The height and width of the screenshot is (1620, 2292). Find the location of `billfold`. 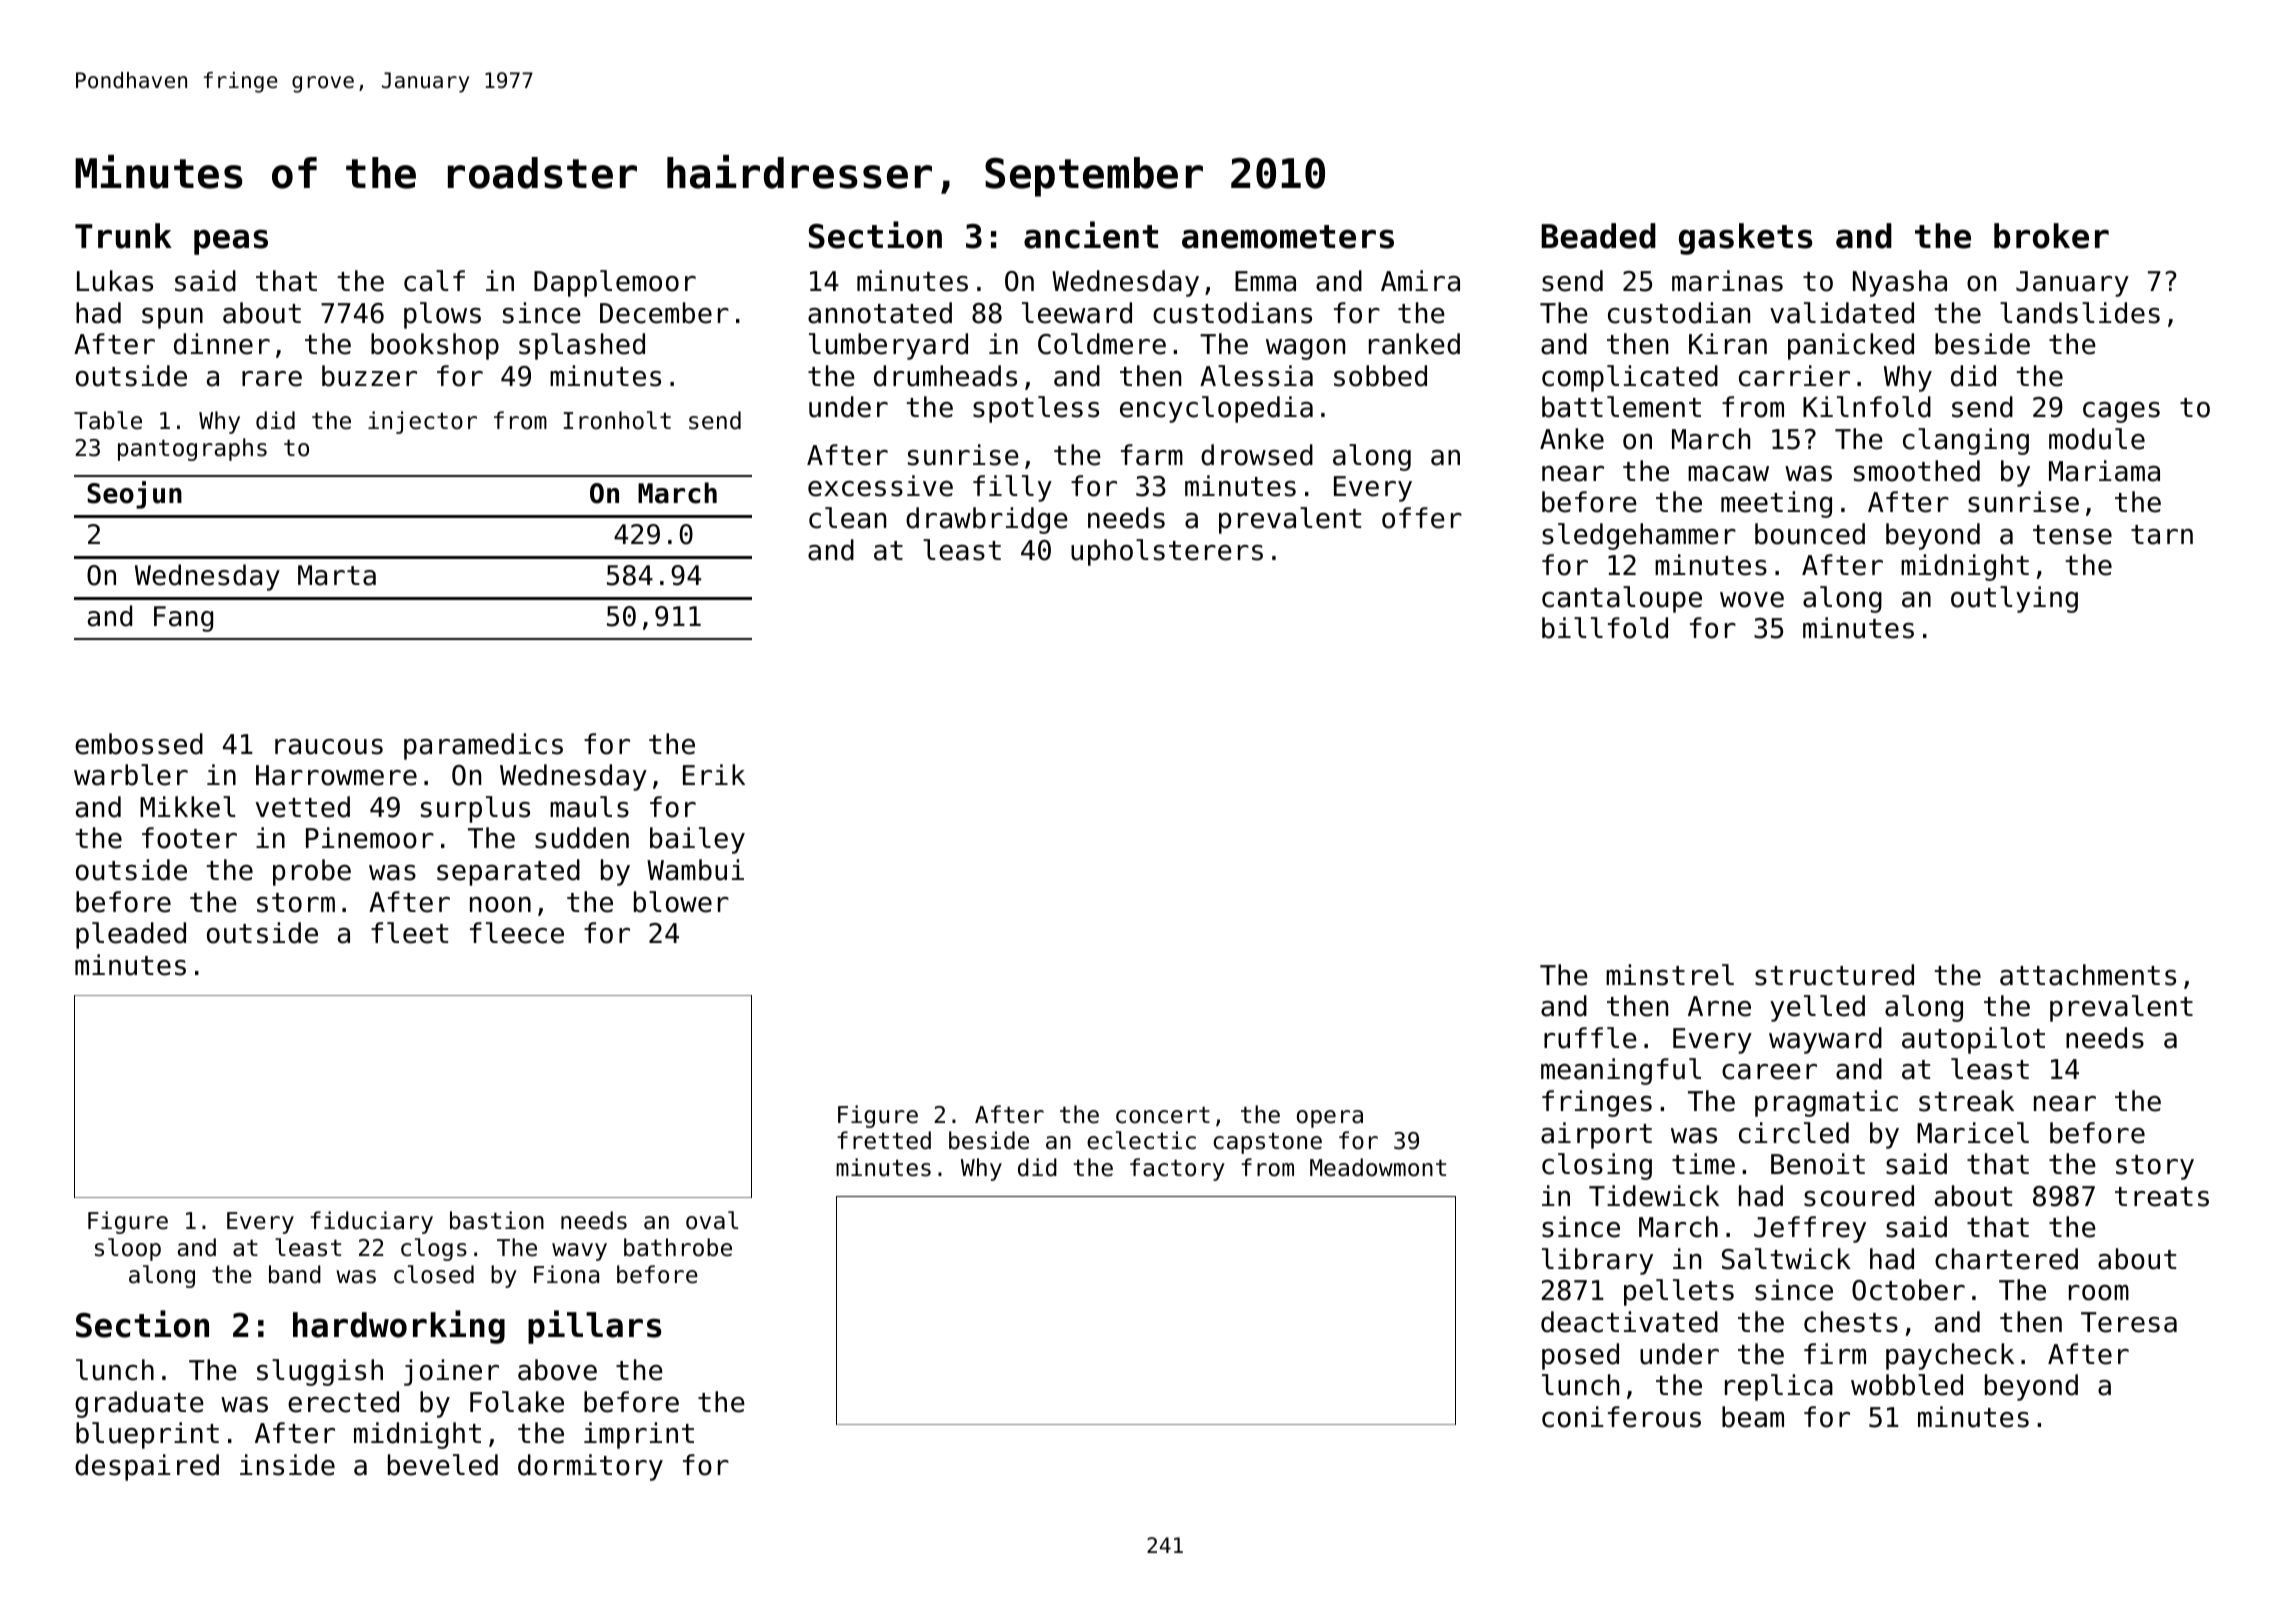

billfold is located at coordinates (1605, 628).
